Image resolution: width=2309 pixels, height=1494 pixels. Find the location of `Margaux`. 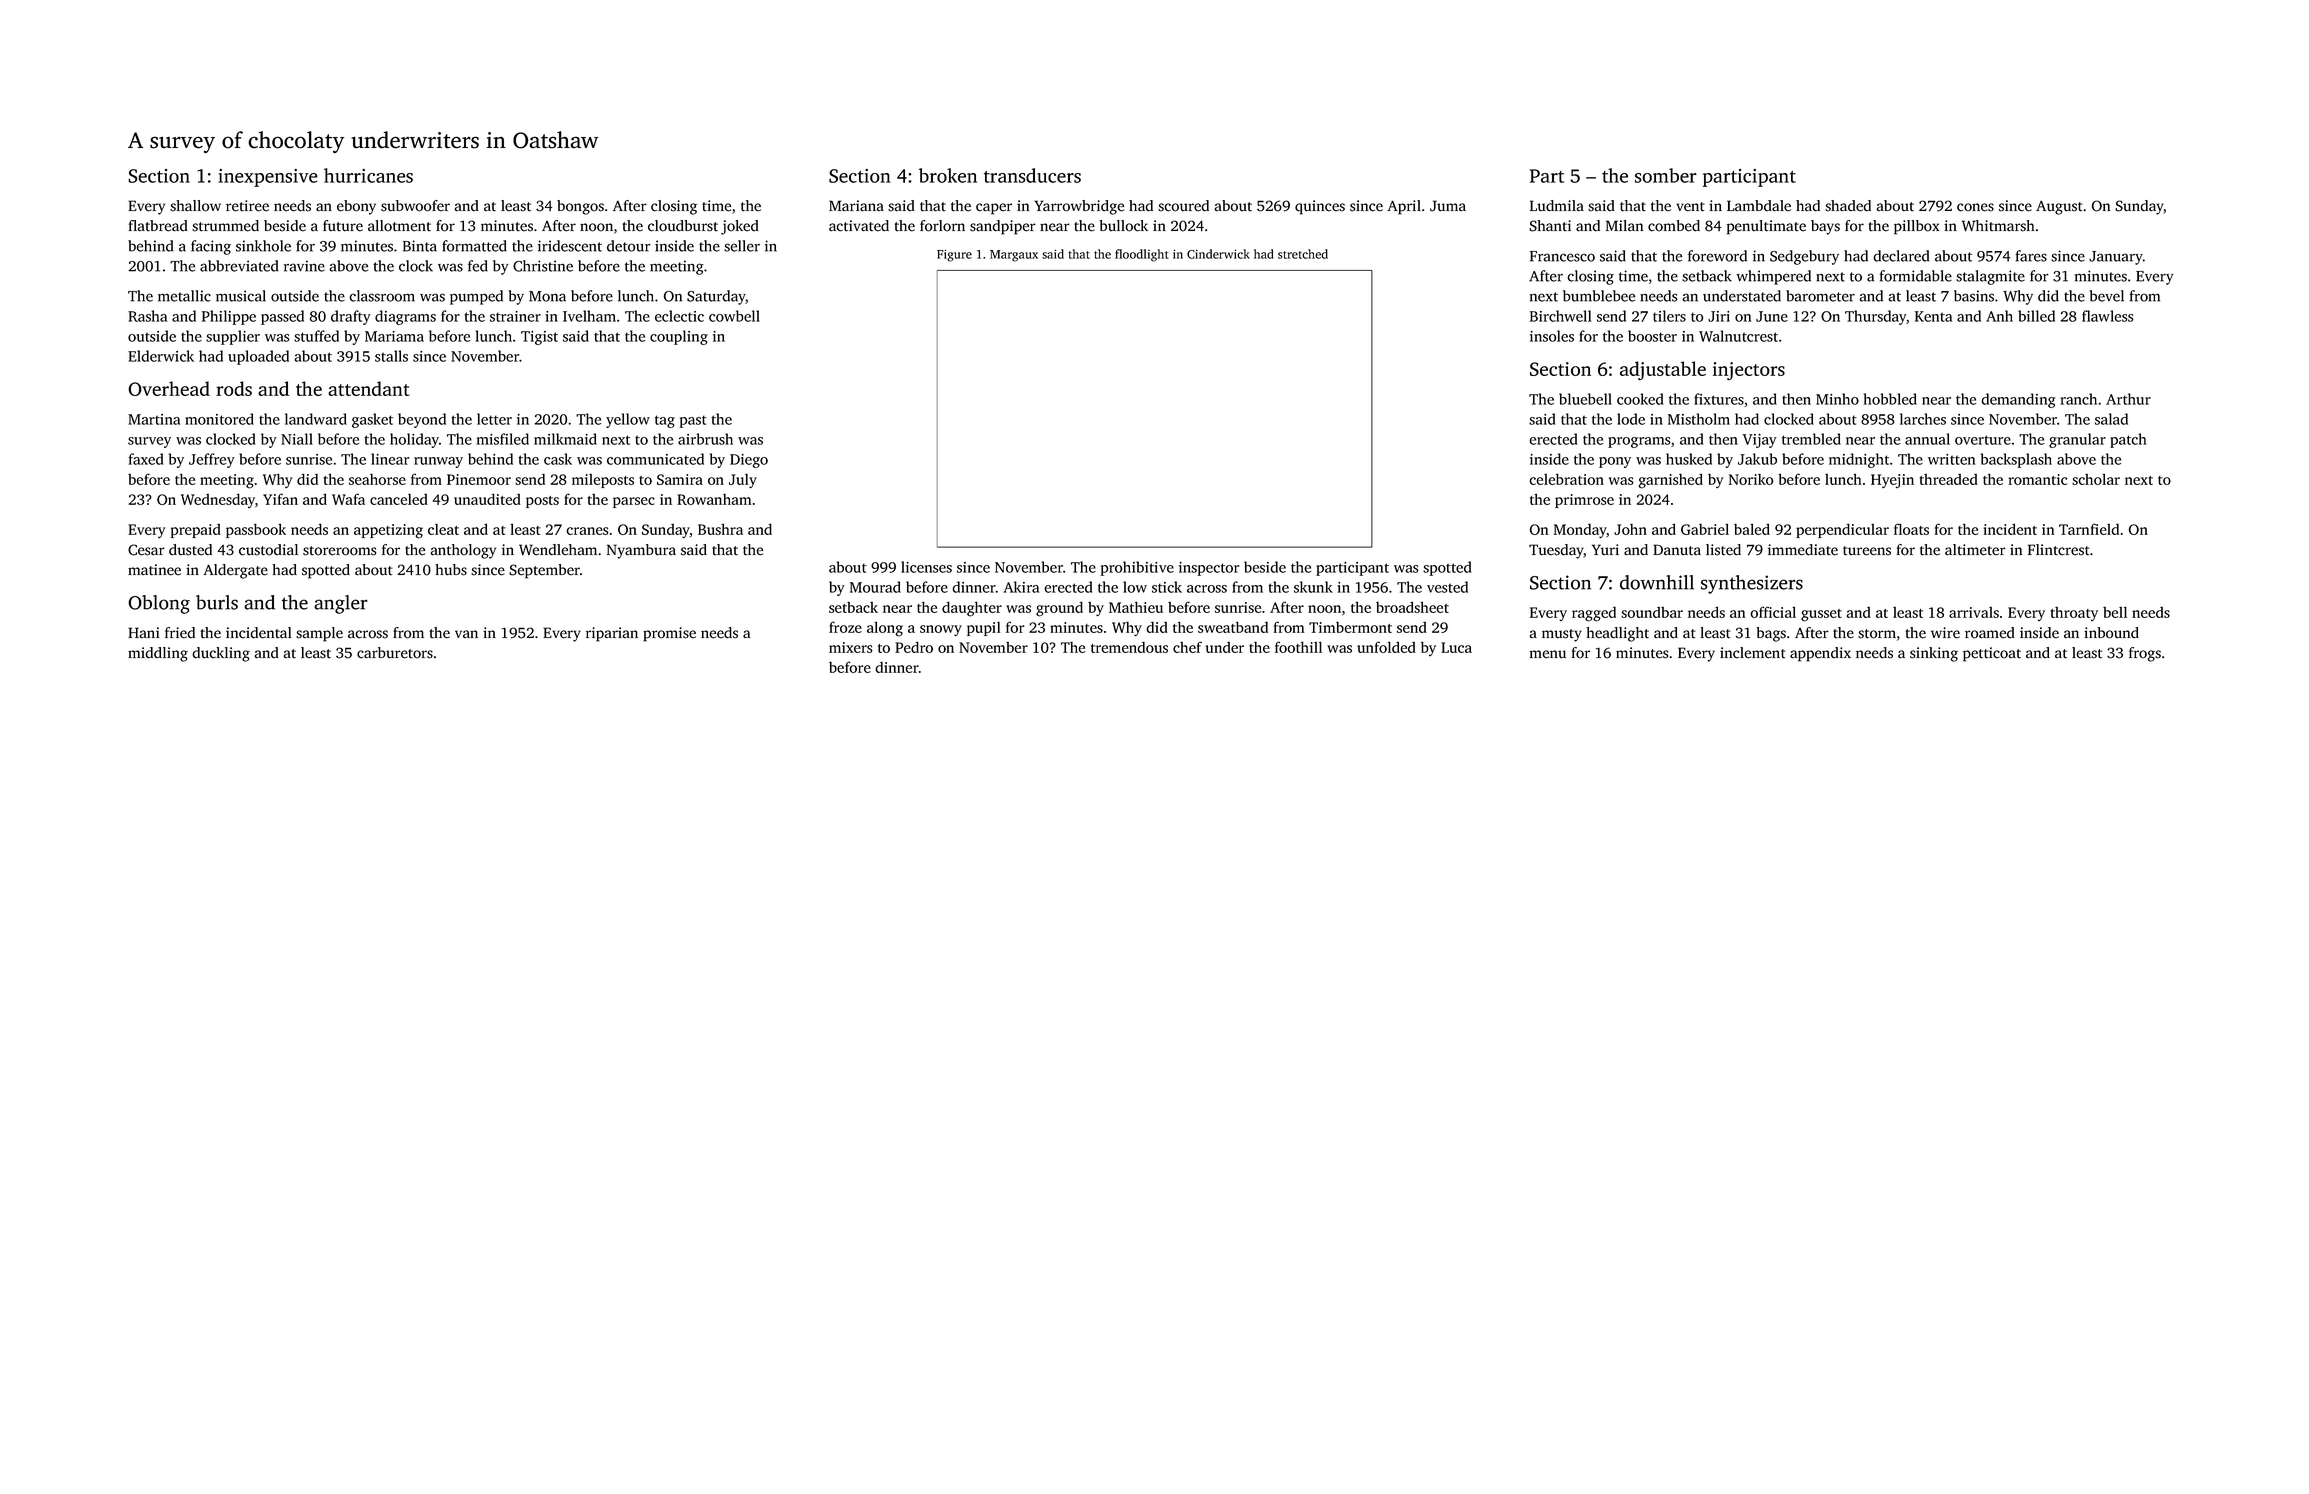

Margaux is located at coordinates (1014, 256).
